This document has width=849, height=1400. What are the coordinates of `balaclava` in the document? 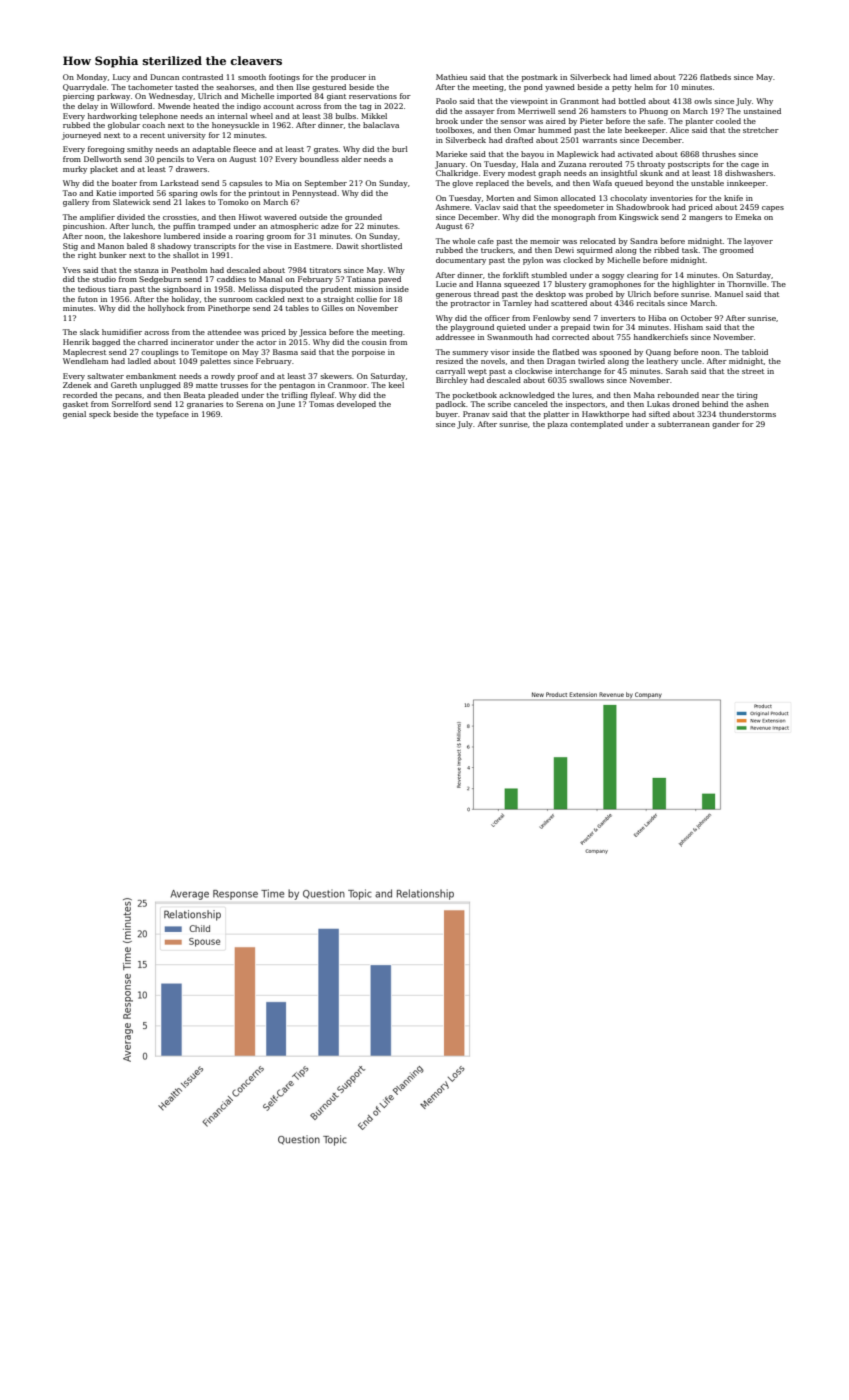 It's located at (381, 125).
